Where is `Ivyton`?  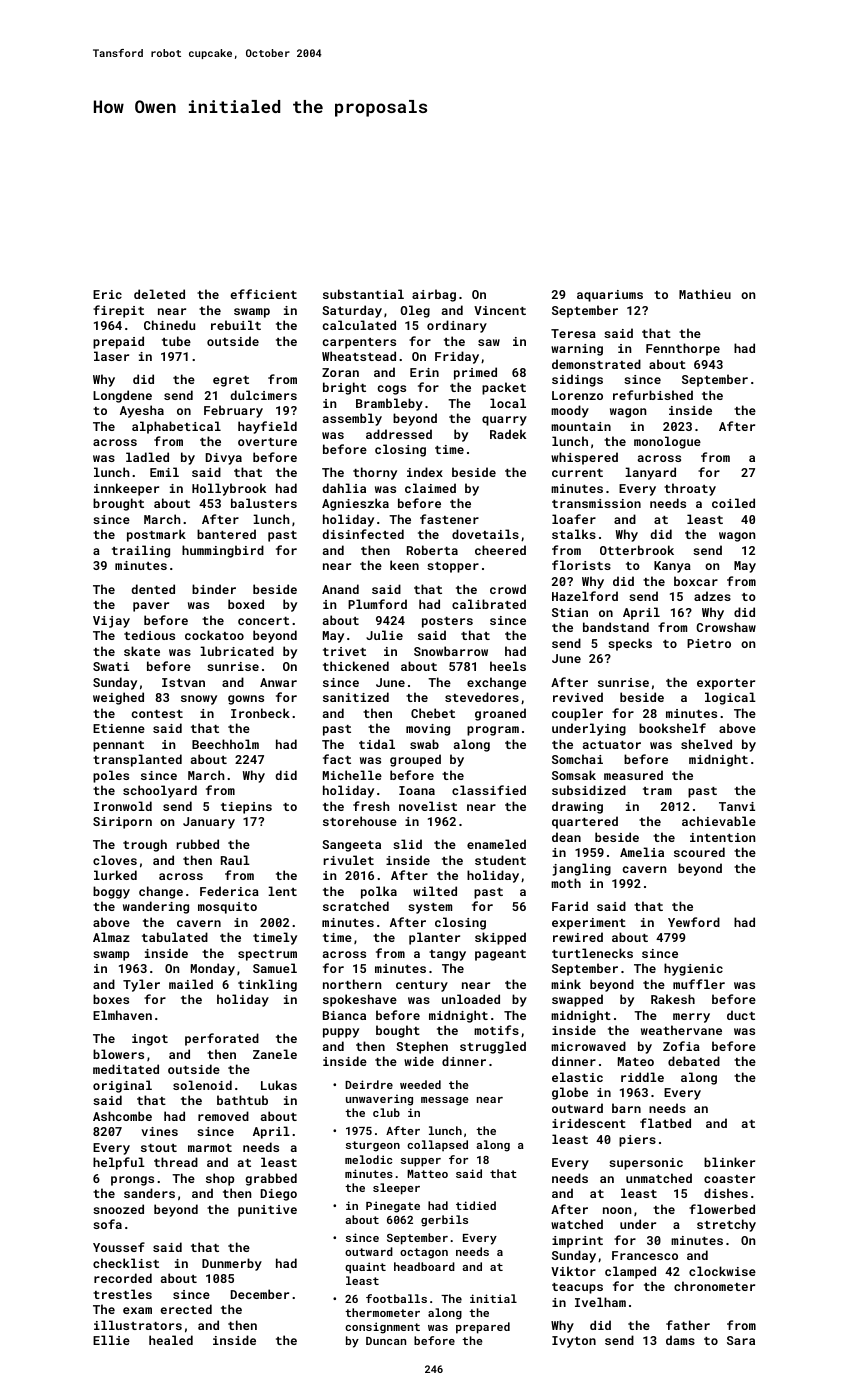 Ivyton is located at coordinates (574, 1342).
